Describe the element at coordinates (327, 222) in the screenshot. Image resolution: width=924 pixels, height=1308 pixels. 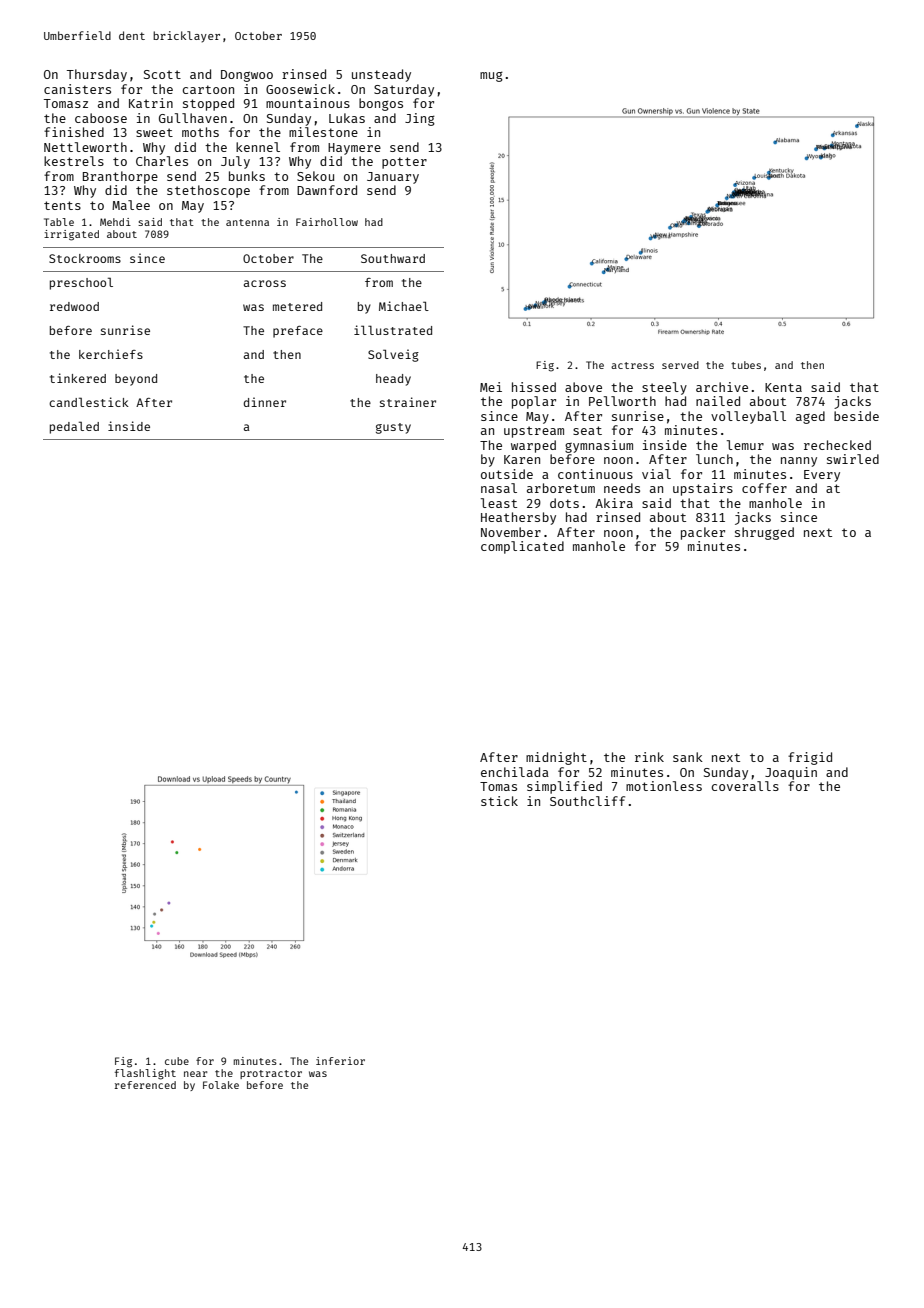
I see `Fairhollow` at that location.
